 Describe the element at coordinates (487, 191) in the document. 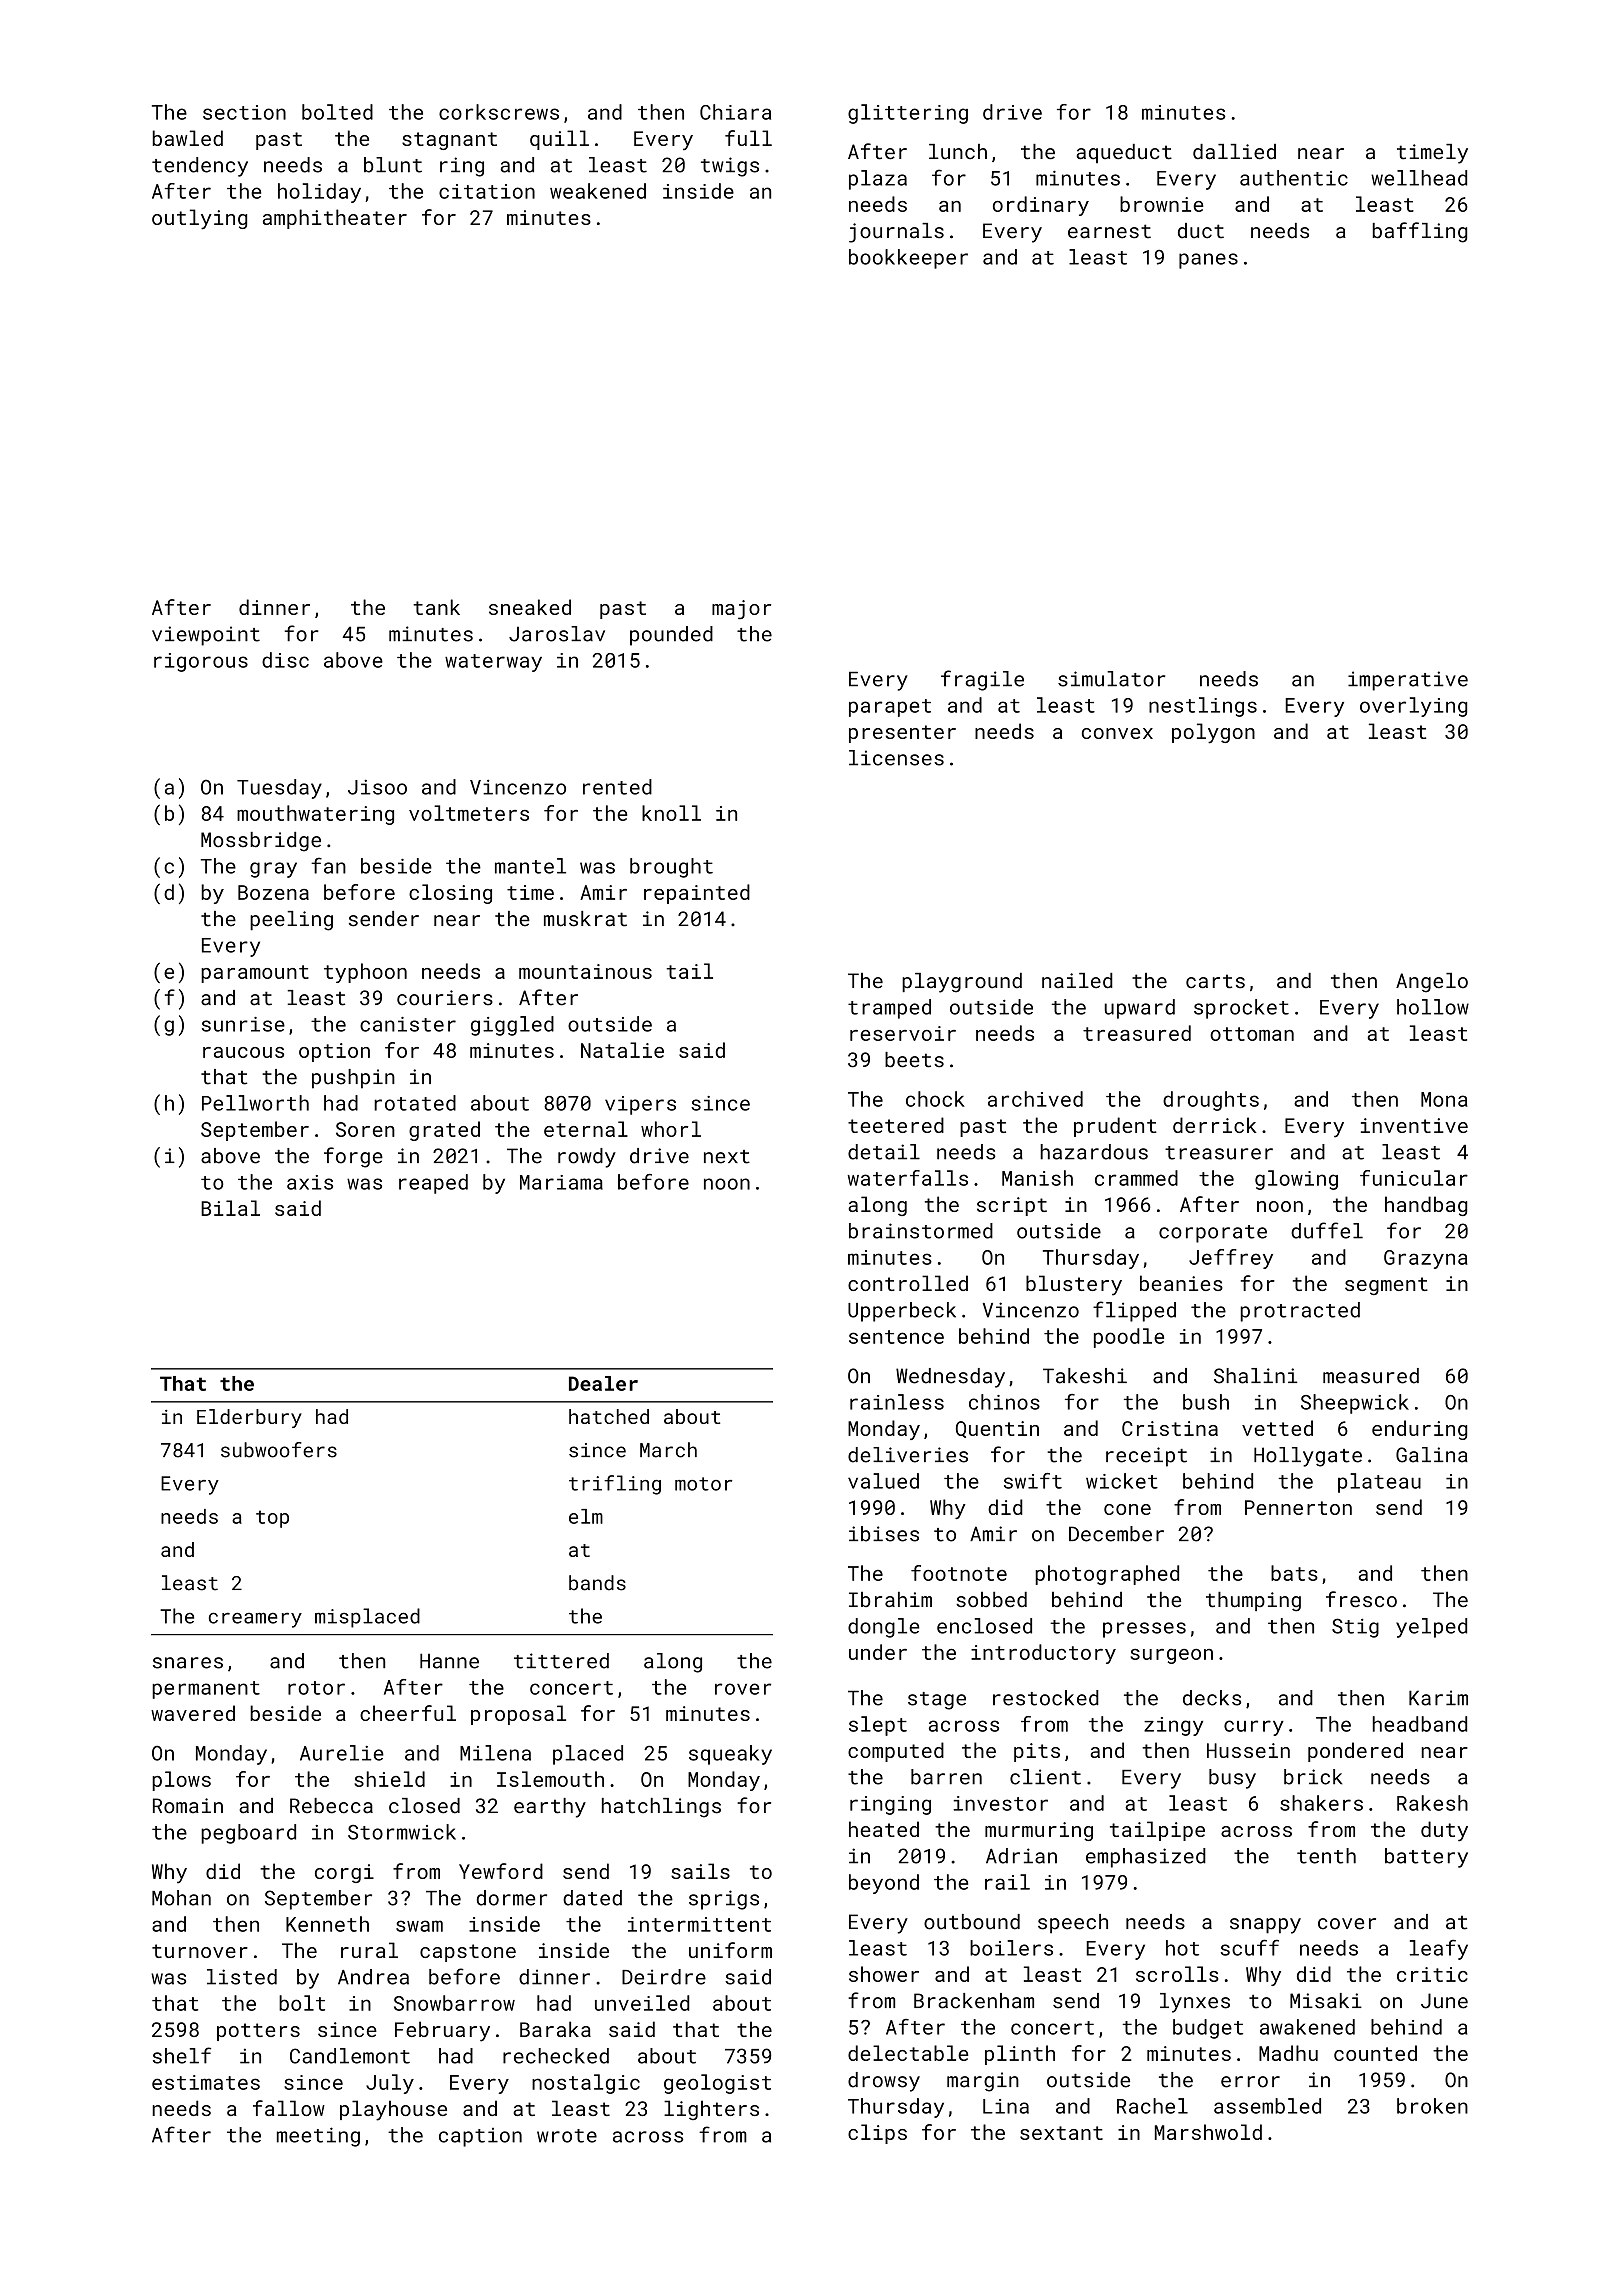

I see `citation` at that location.
